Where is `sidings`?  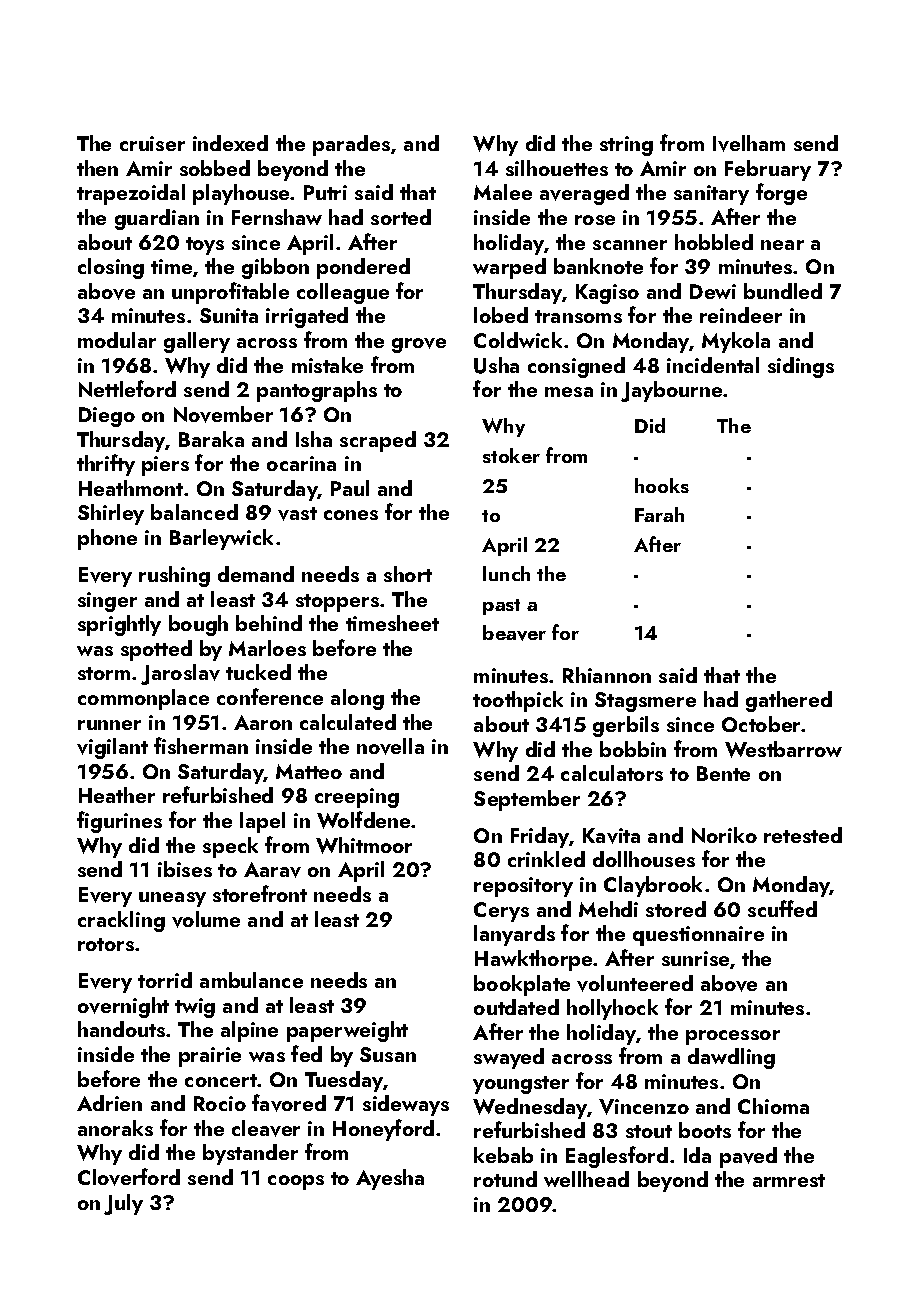
sidings is located at coordinates (801, 367).
